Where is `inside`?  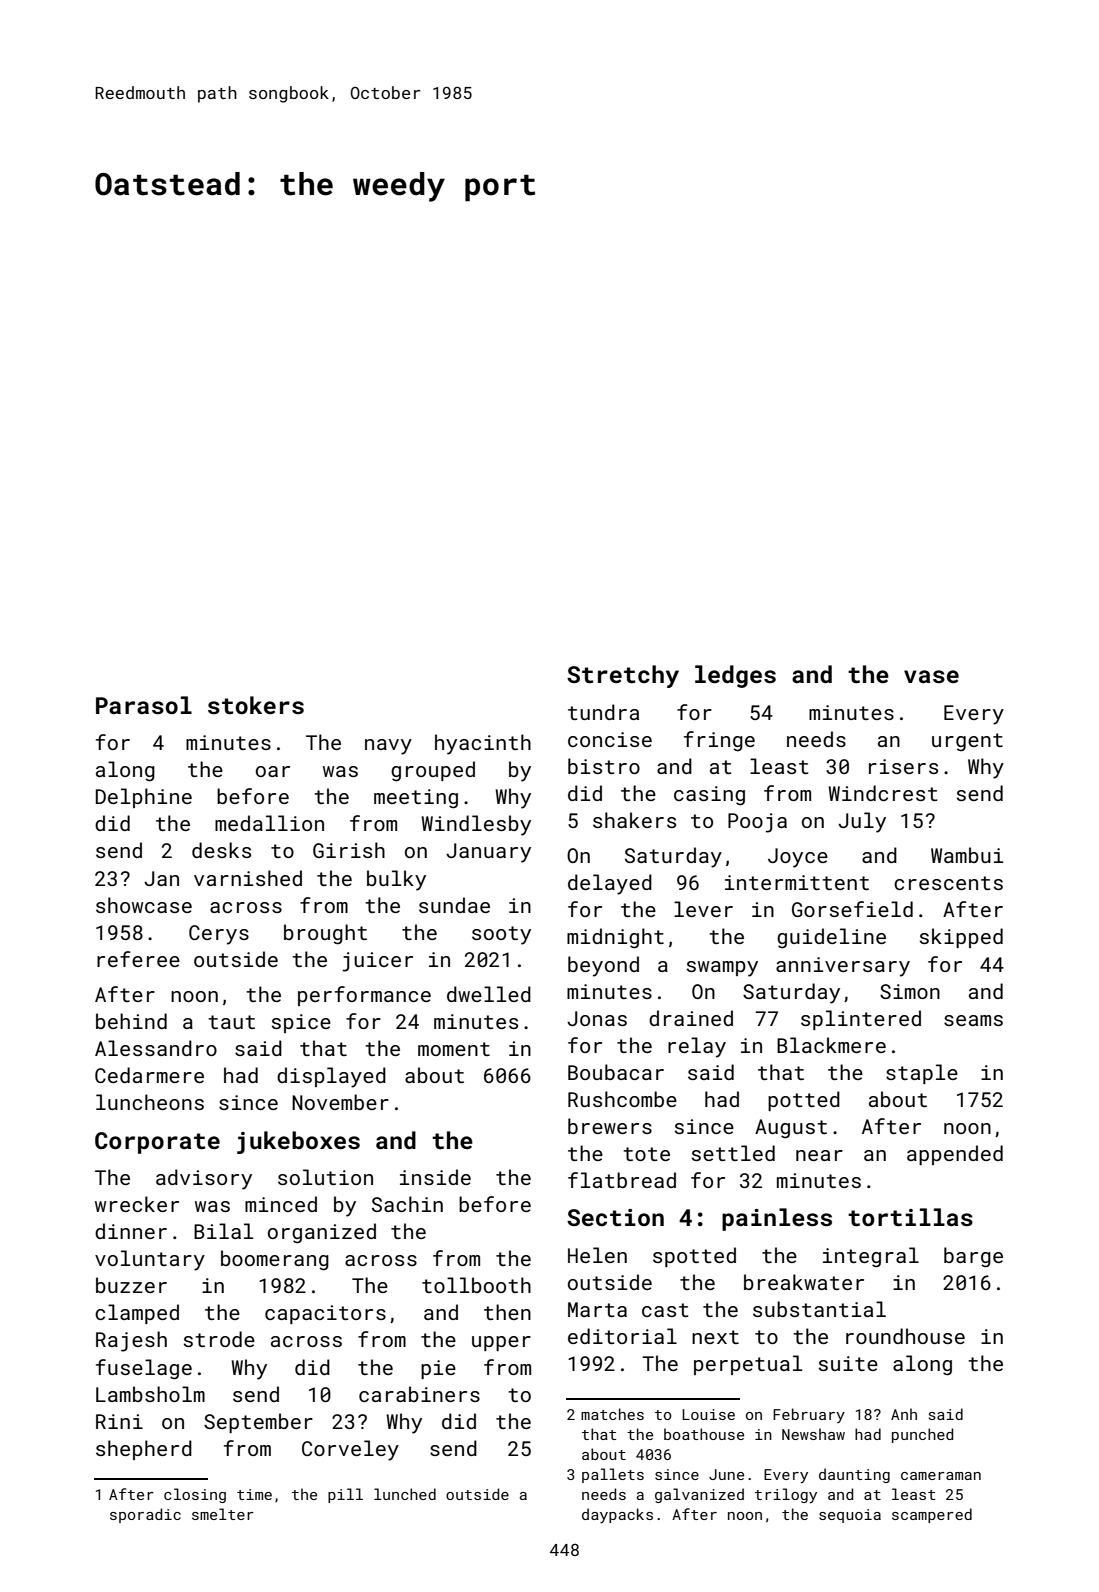
inside is located at coordinates (435, 1177).
